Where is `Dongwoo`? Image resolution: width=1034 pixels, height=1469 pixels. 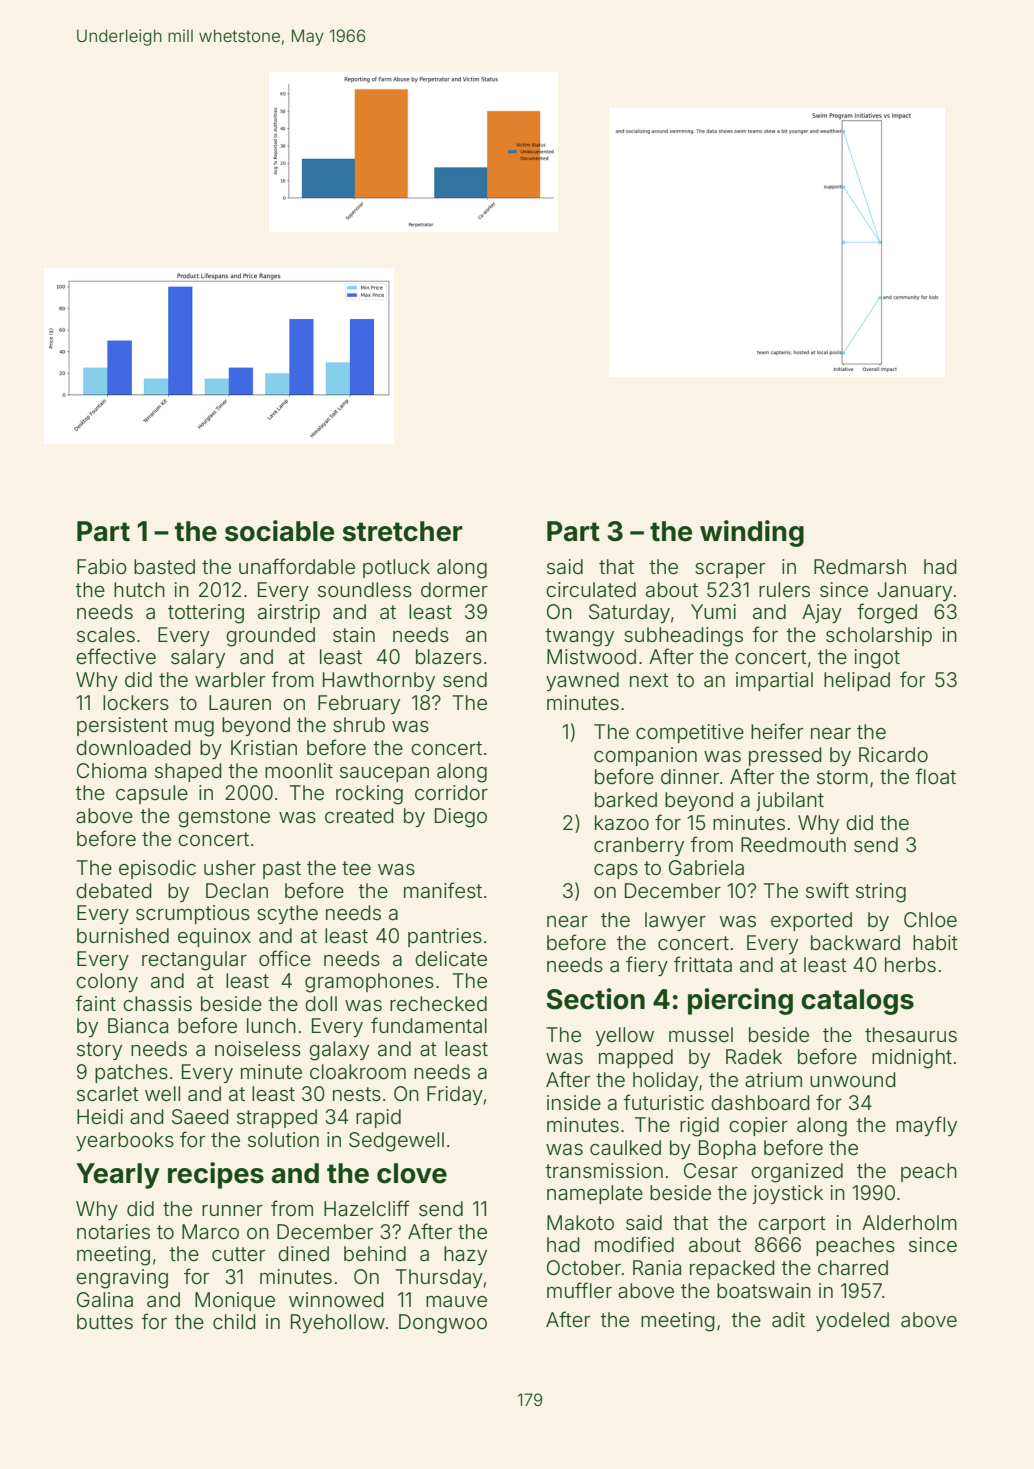
Dongwoo is located at coordinates (443, 1324).
